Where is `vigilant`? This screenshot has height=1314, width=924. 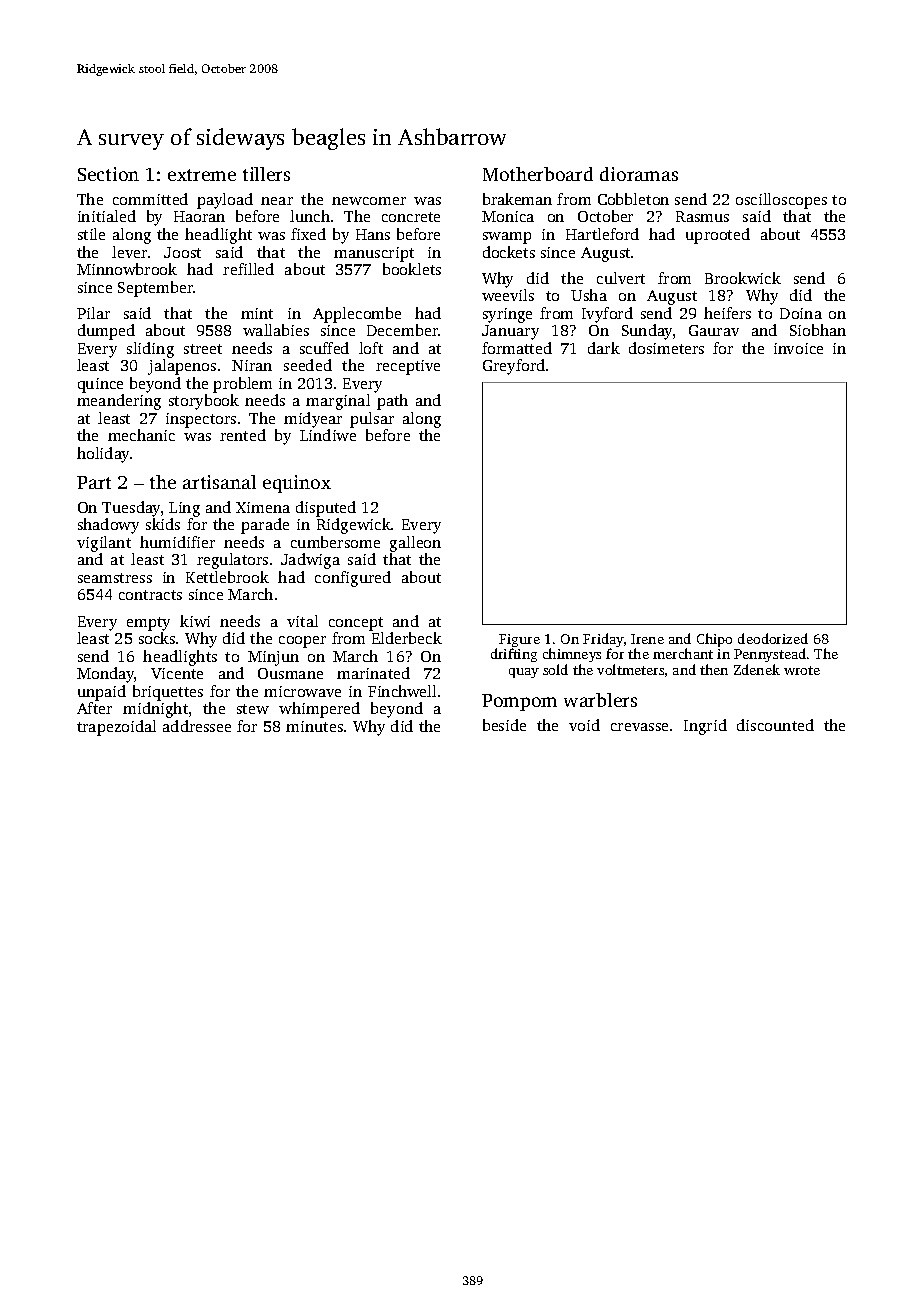 vigilant is located at coordinates (104, 544).
